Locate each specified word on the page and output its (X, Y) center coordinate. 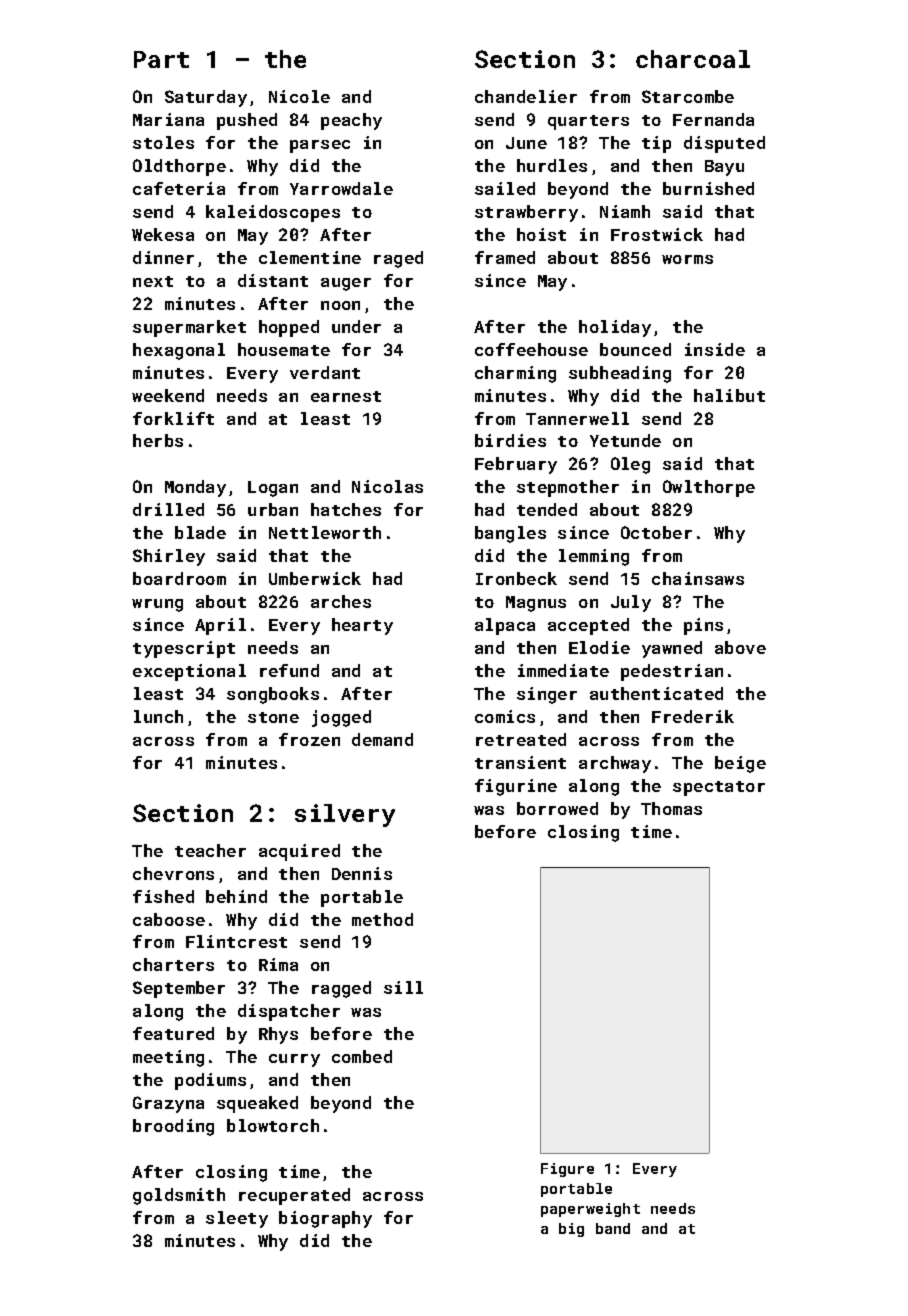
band (613, 1228)
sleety (237, 1219)
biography (325, 1219)
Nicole (299, 96)
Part (161, 59)
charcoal (693, 59)
